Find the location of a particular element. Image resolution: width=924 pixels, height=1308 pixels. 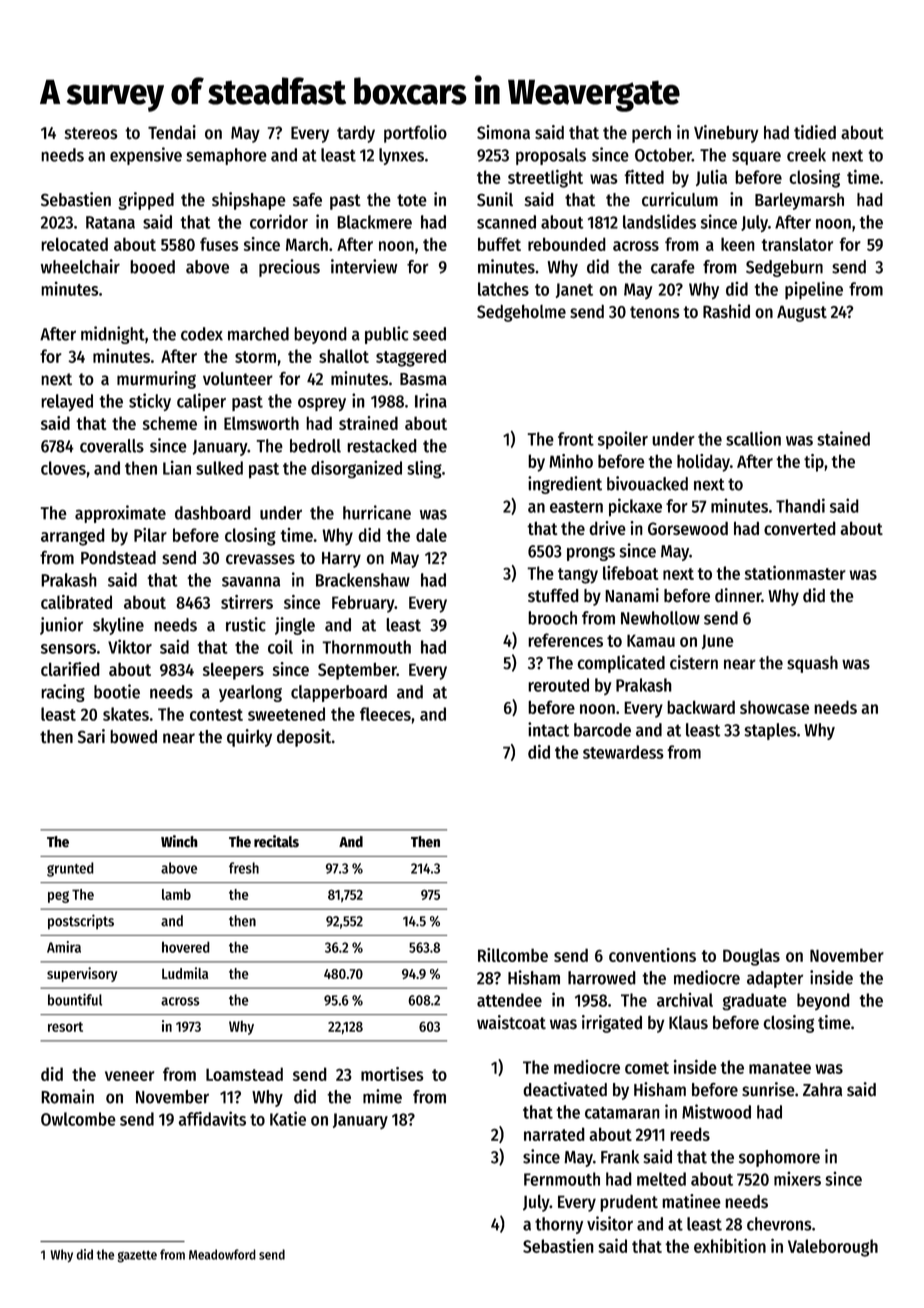

Pondstead is located at coordinates (118, 558).
